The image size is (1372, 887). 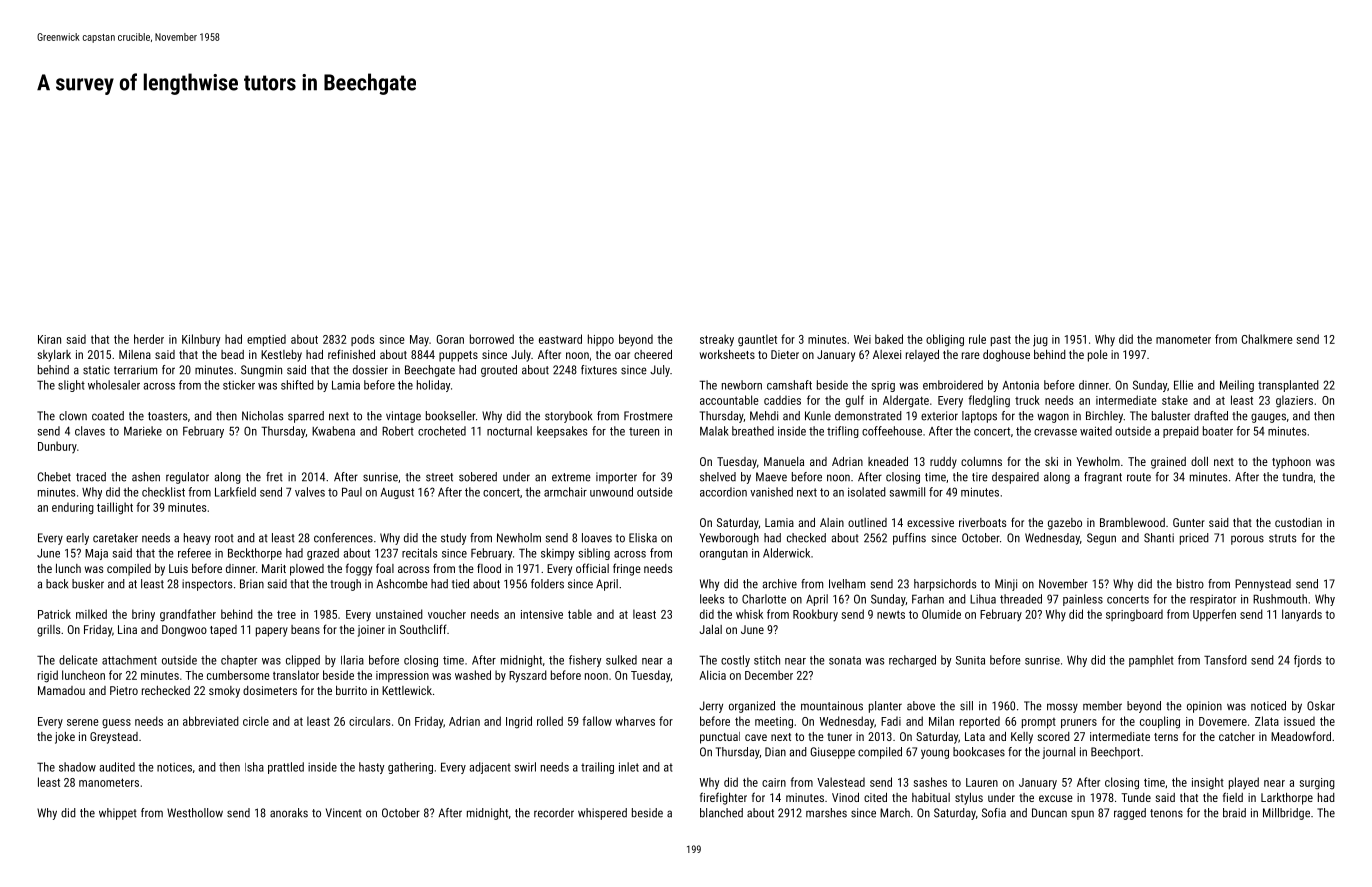 What do you see at coordinates (1299, 721) in the page?
I see `issued` at bounding box center [1299, 721].
